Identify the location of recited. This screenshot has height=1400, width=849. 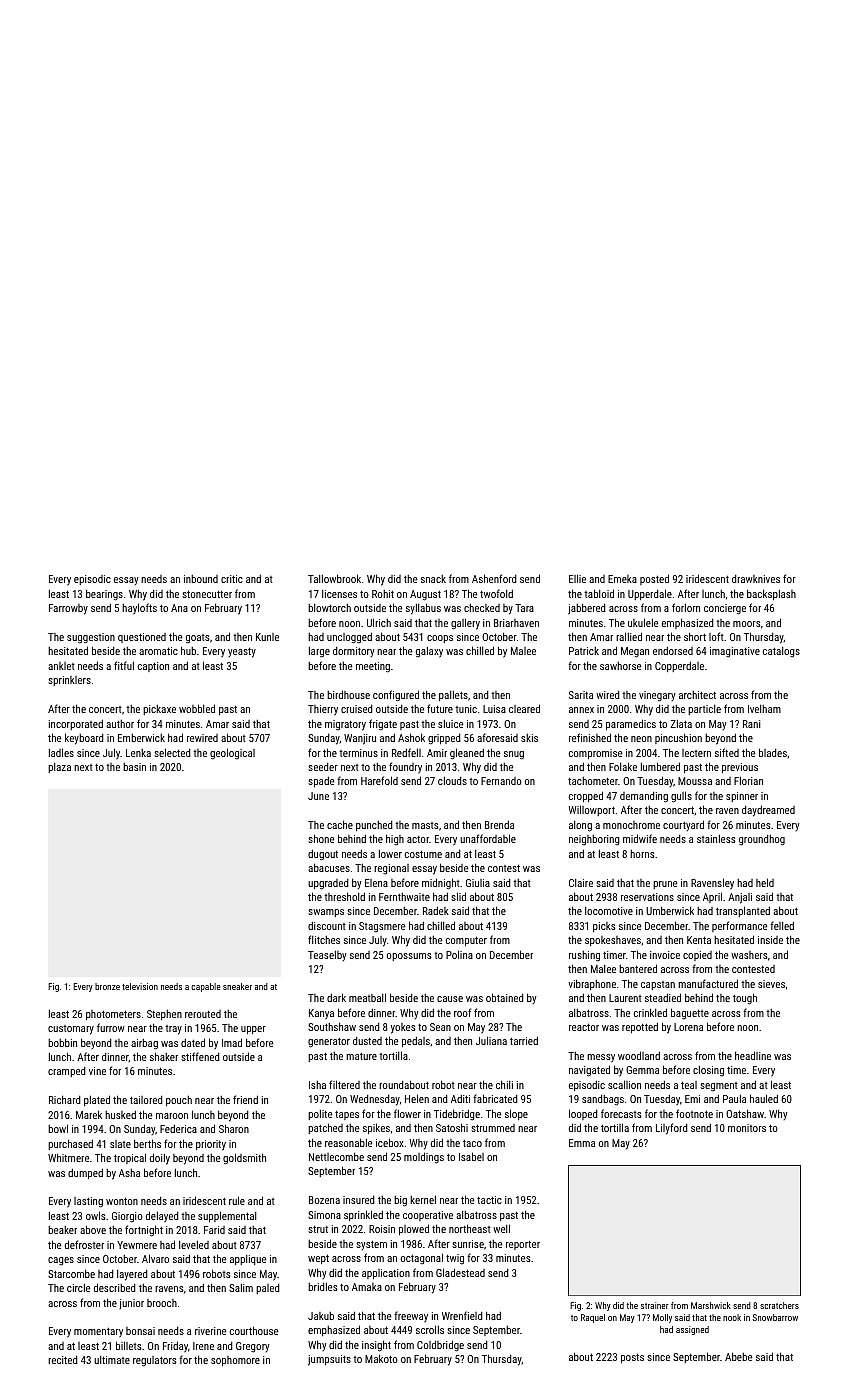
(63, 1360).
